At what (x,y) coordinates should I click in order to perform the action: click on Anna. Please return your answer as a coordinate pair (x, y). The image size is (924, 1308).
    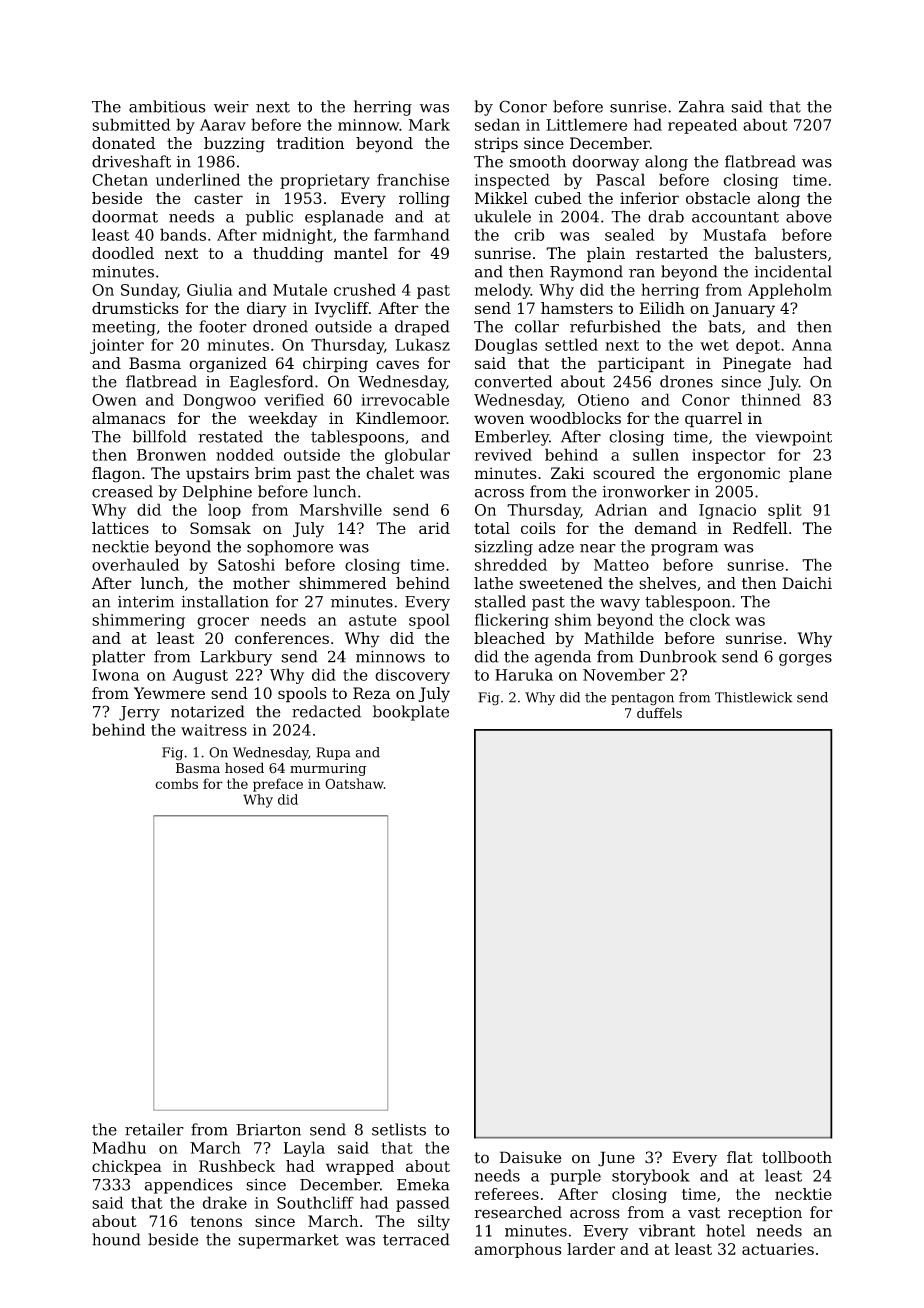
    Looking at the image, I should click on (812, 345).
